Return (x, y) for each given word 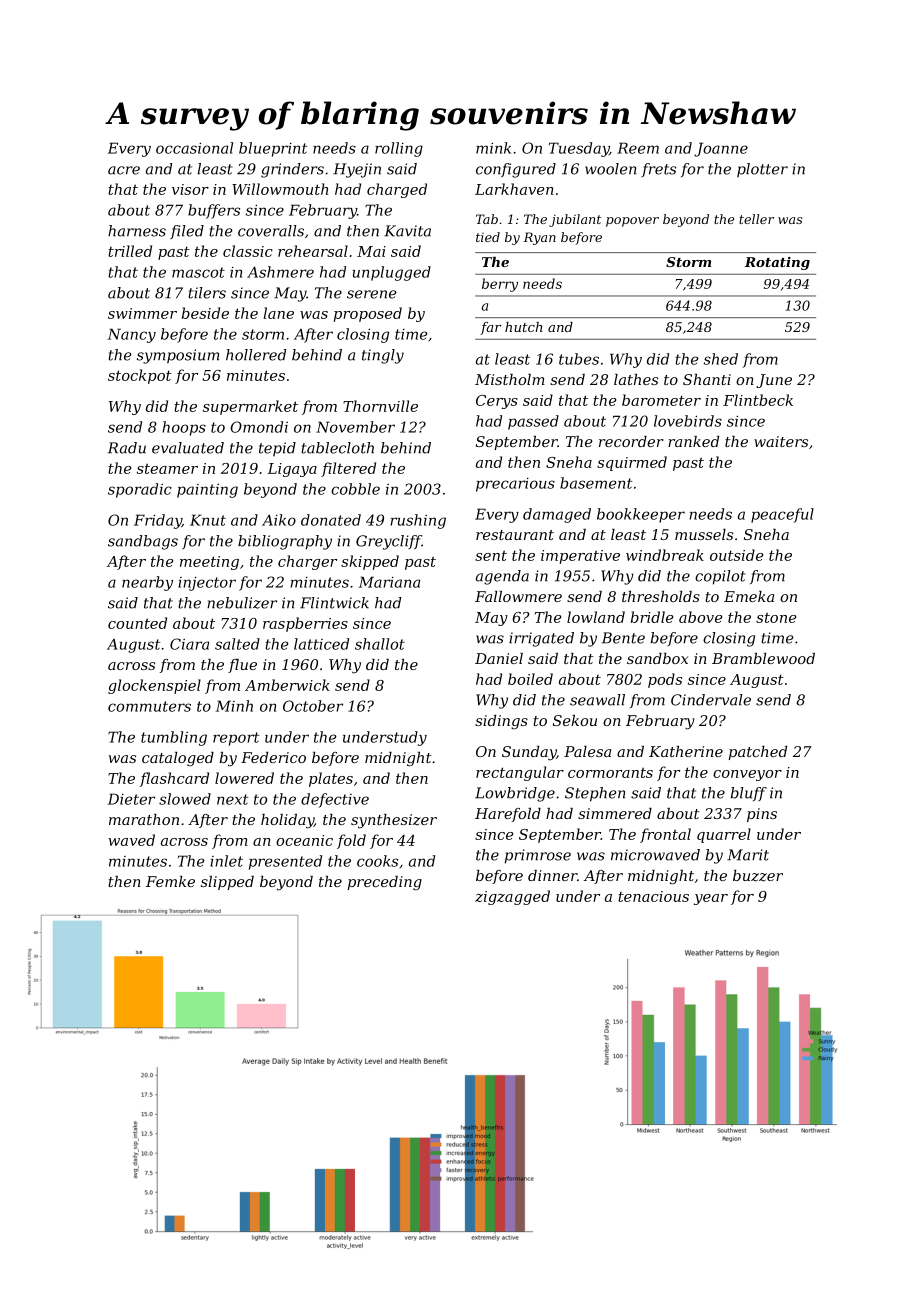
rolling (399, 149)
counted (137, 623)
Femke (170, 881)
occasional (194, 148)
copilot (720, 577)
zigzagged (512, 897)
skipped (370, 562)
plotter (762, 170)
